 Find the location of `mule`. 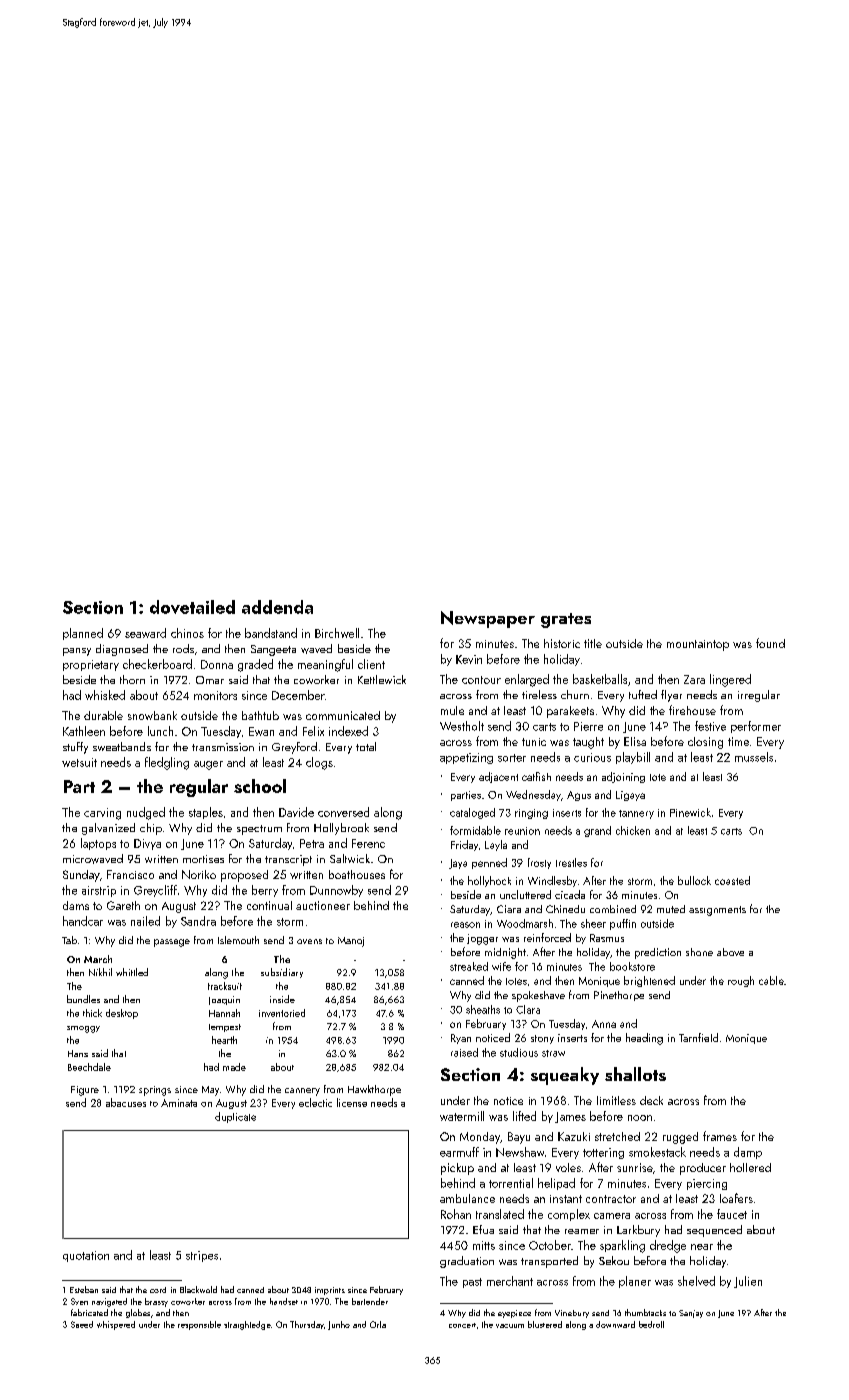

mule is located at coordinates (452, 710).
